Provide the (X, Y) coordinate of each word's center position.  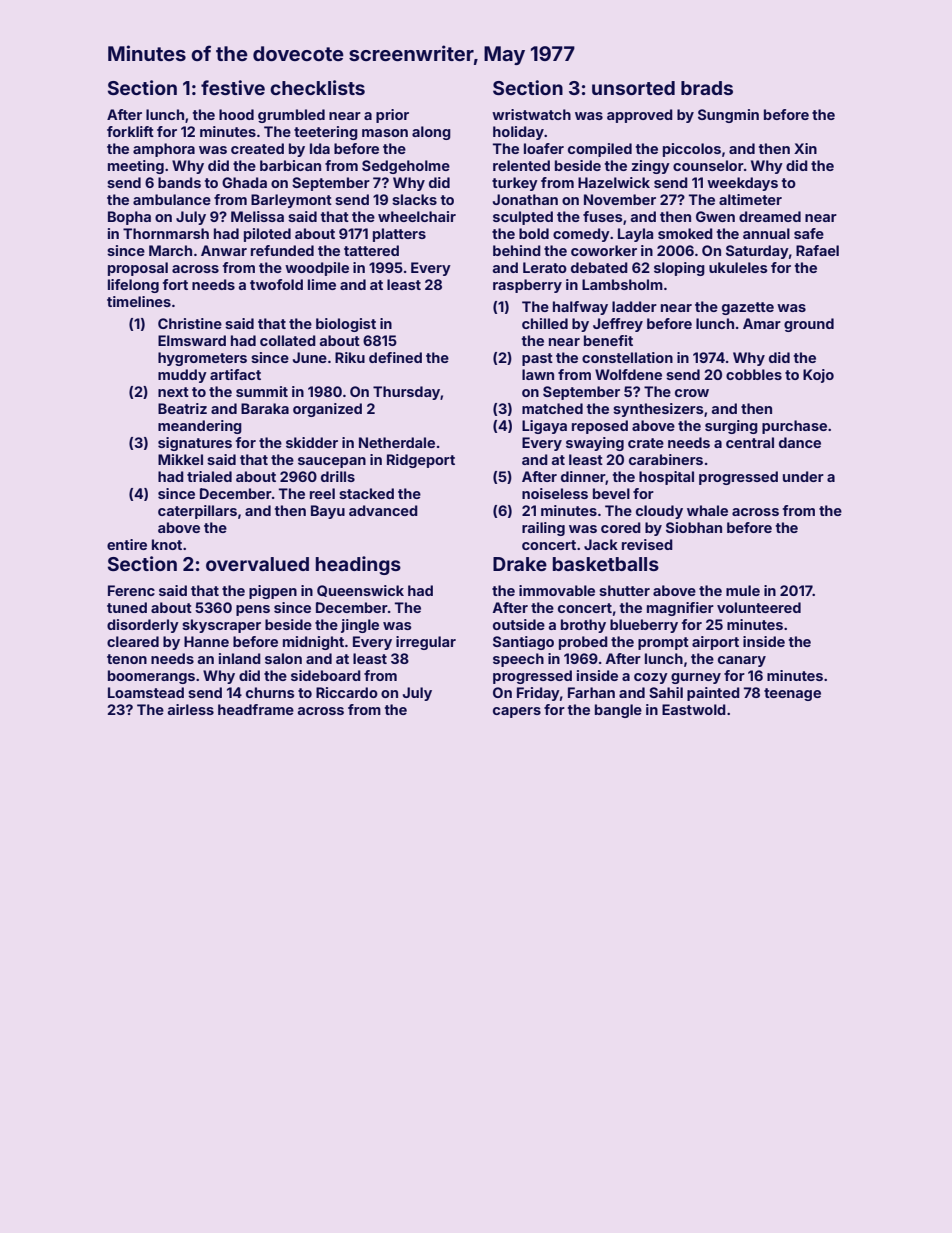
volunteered (759, 607)
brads (707, 88)
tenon (127, 659)
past (537, 359)
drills (338, 476)
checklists (317, 87)
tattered (371, 250)
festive (233, 87)
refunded (282, 250)
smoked (685, 233)
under (803, 476)
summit (262, 391)
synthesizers (658, 410)
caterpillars (197, 512)
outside (519, 624)
